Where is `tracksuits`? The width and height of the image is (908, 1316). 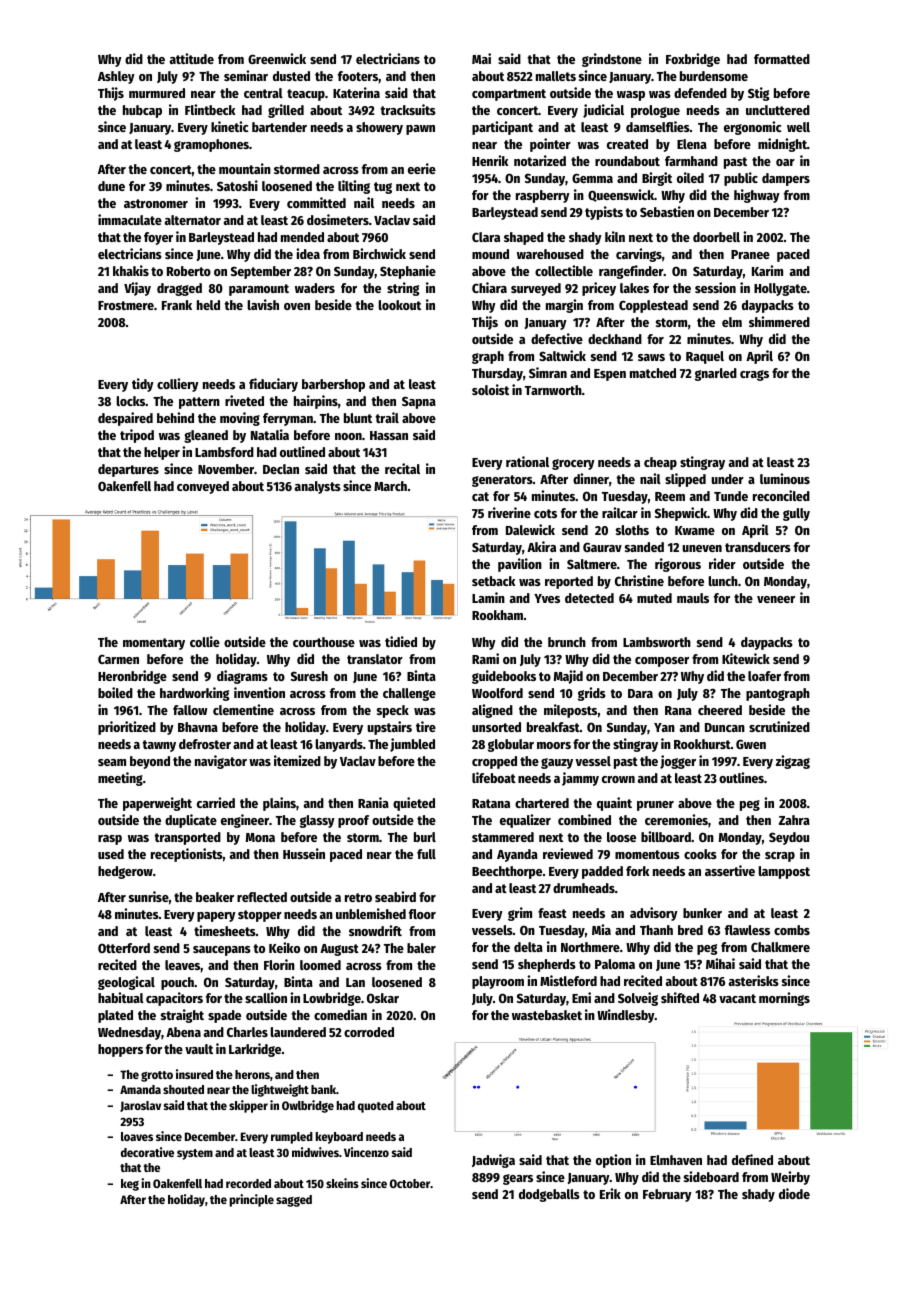
tracksuits is located at coordinates (408, 109).
